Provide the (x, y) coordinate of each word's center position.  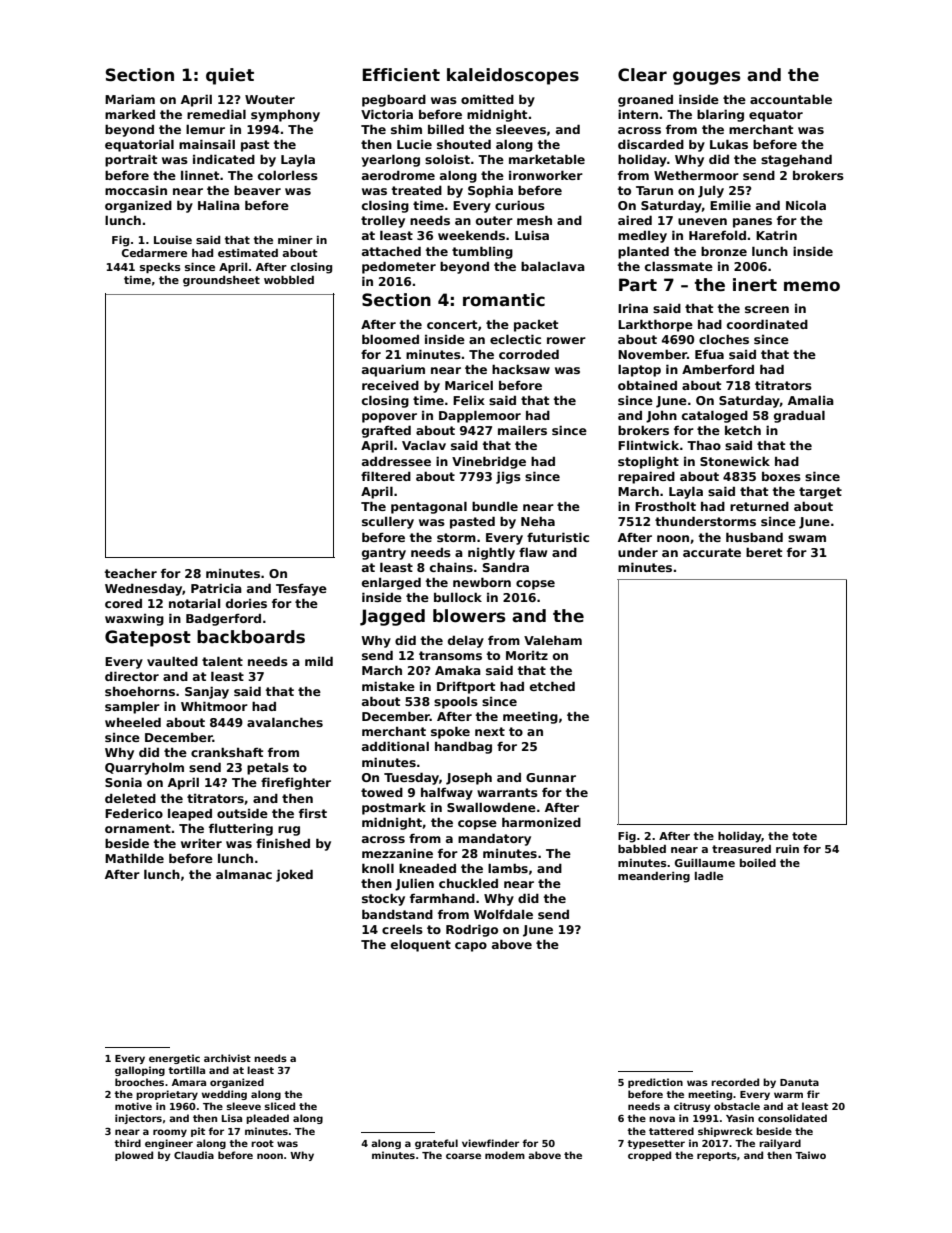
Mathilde (134, 858)
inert (755, 285)
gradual (799, 416)
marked (130, 114)
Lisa (232, 1118)
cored (123, 603)
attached (391, 251)
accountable (791, 99)
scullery (388, 522)
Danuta (799, 1082)
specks (160, 268)
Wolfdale (503, 914)
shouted (464, 144)
